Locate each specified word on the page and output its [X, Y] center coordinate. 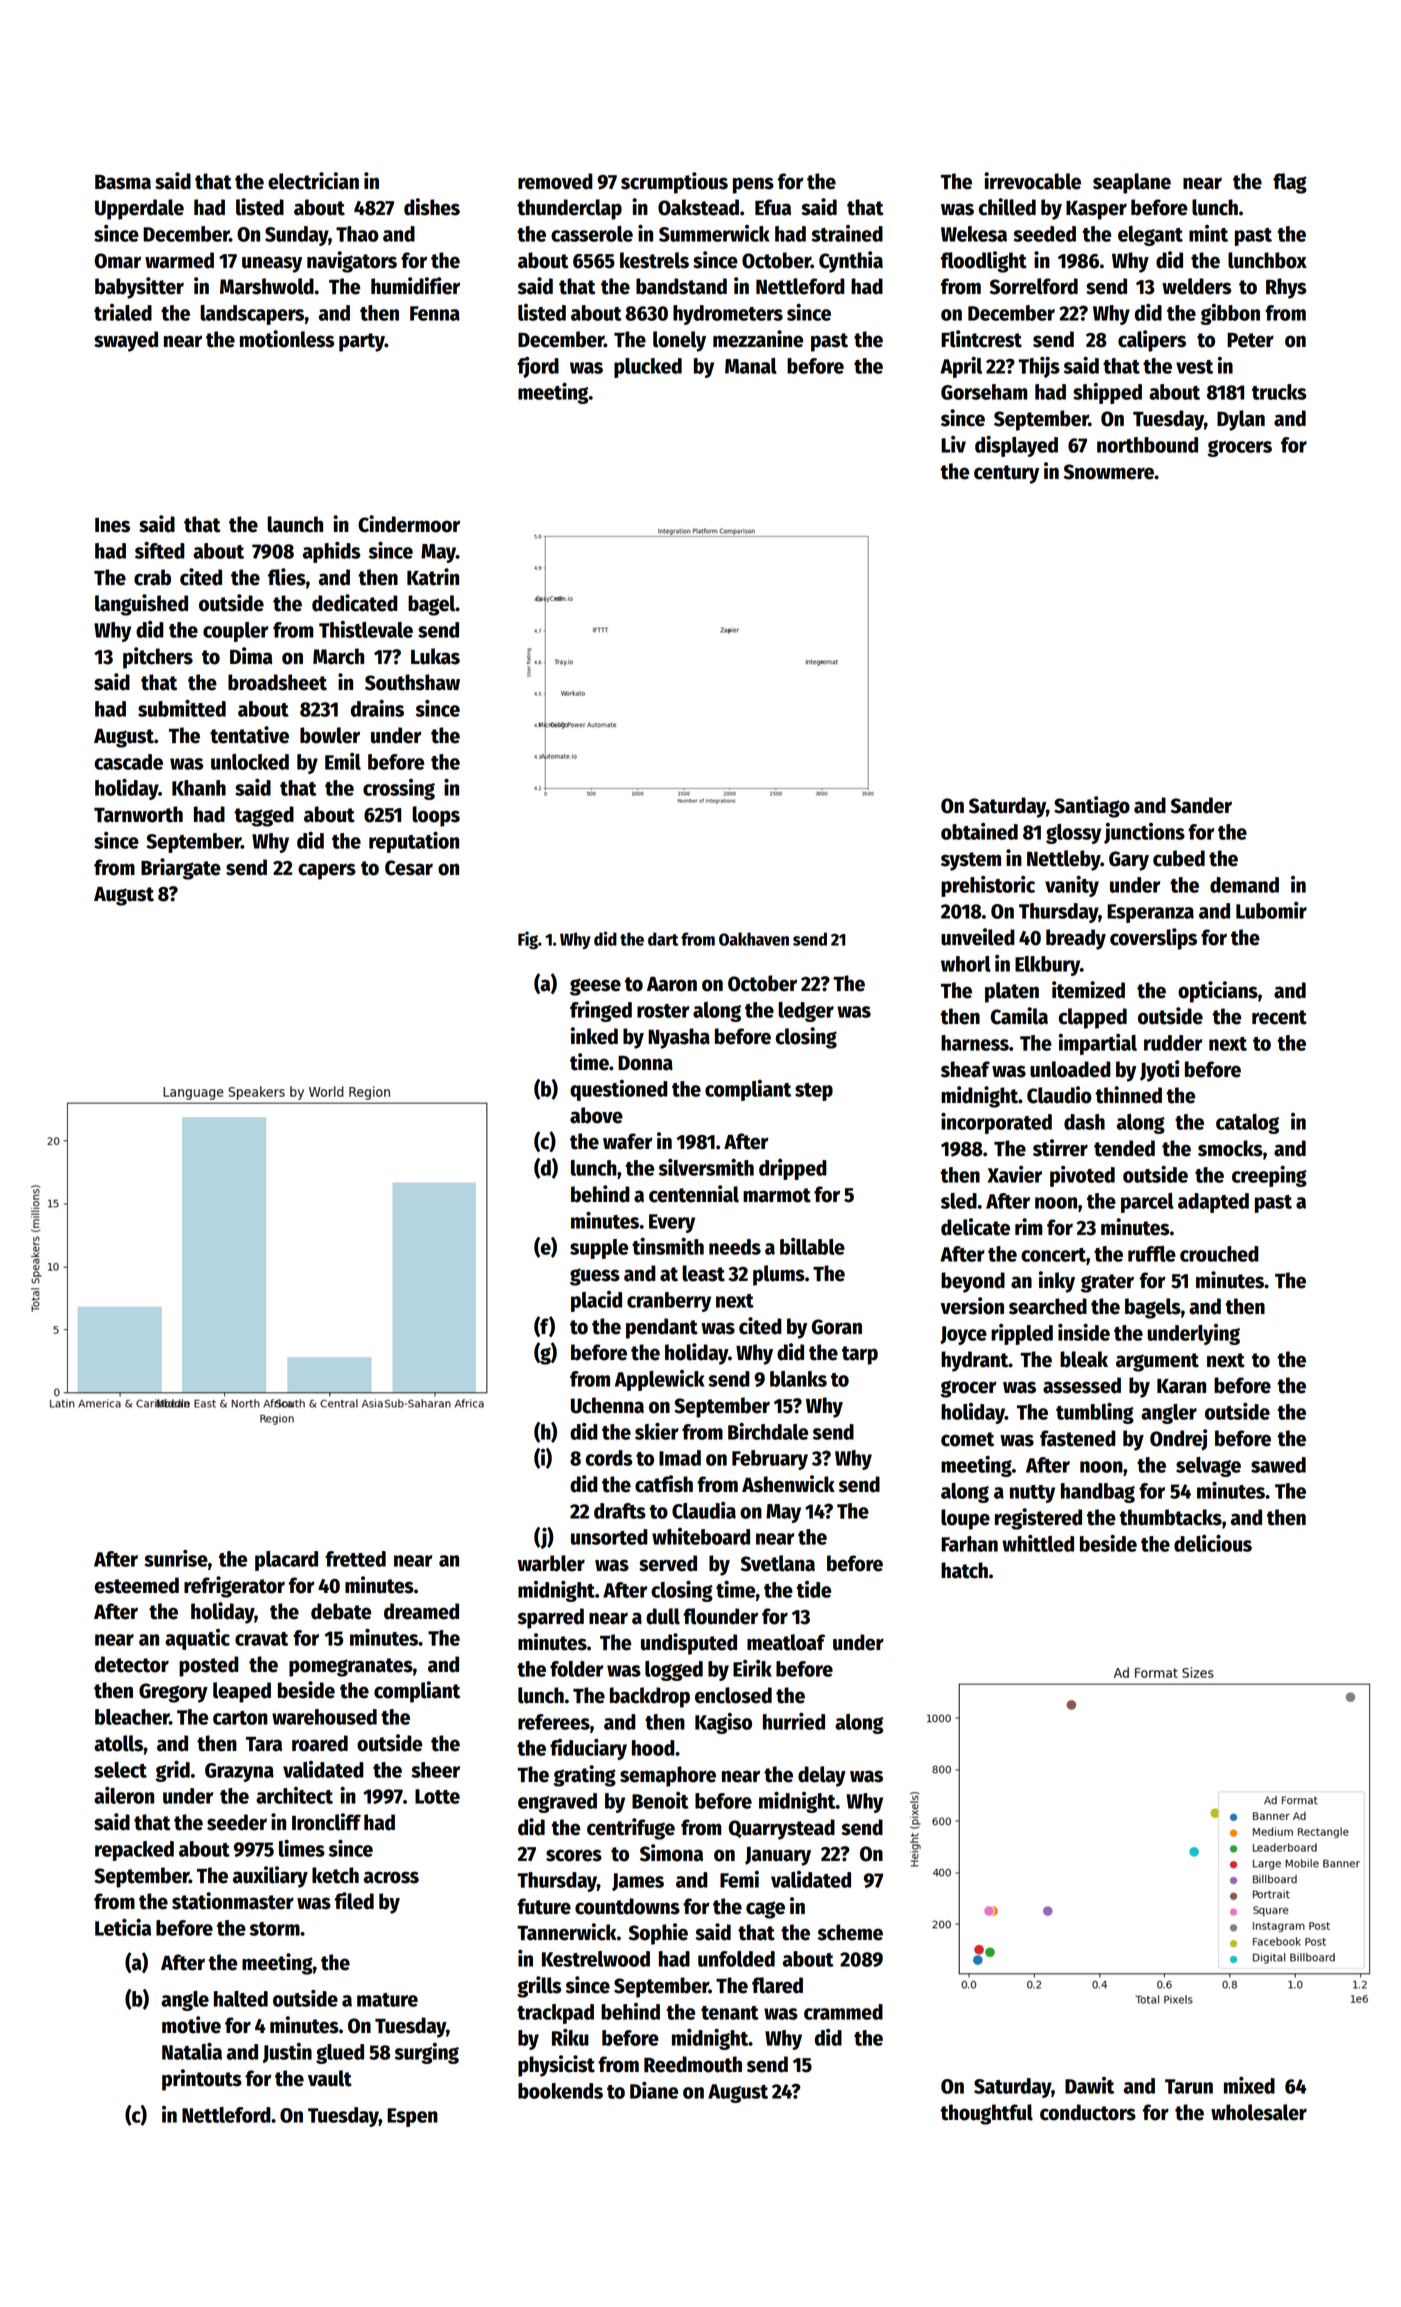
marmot [777, 1195]
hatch [964, 1570]
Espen [412, 2117]
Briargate [181, 869]
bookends [560, 2091]
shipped [1107, 393]
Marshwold [267, 286]
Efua [773, 207]
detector [132, 1664]
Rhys [1286, 288]
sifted [160, 550]
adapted [1213, 1203]
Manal [751, 366]
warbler [551, 1563]
